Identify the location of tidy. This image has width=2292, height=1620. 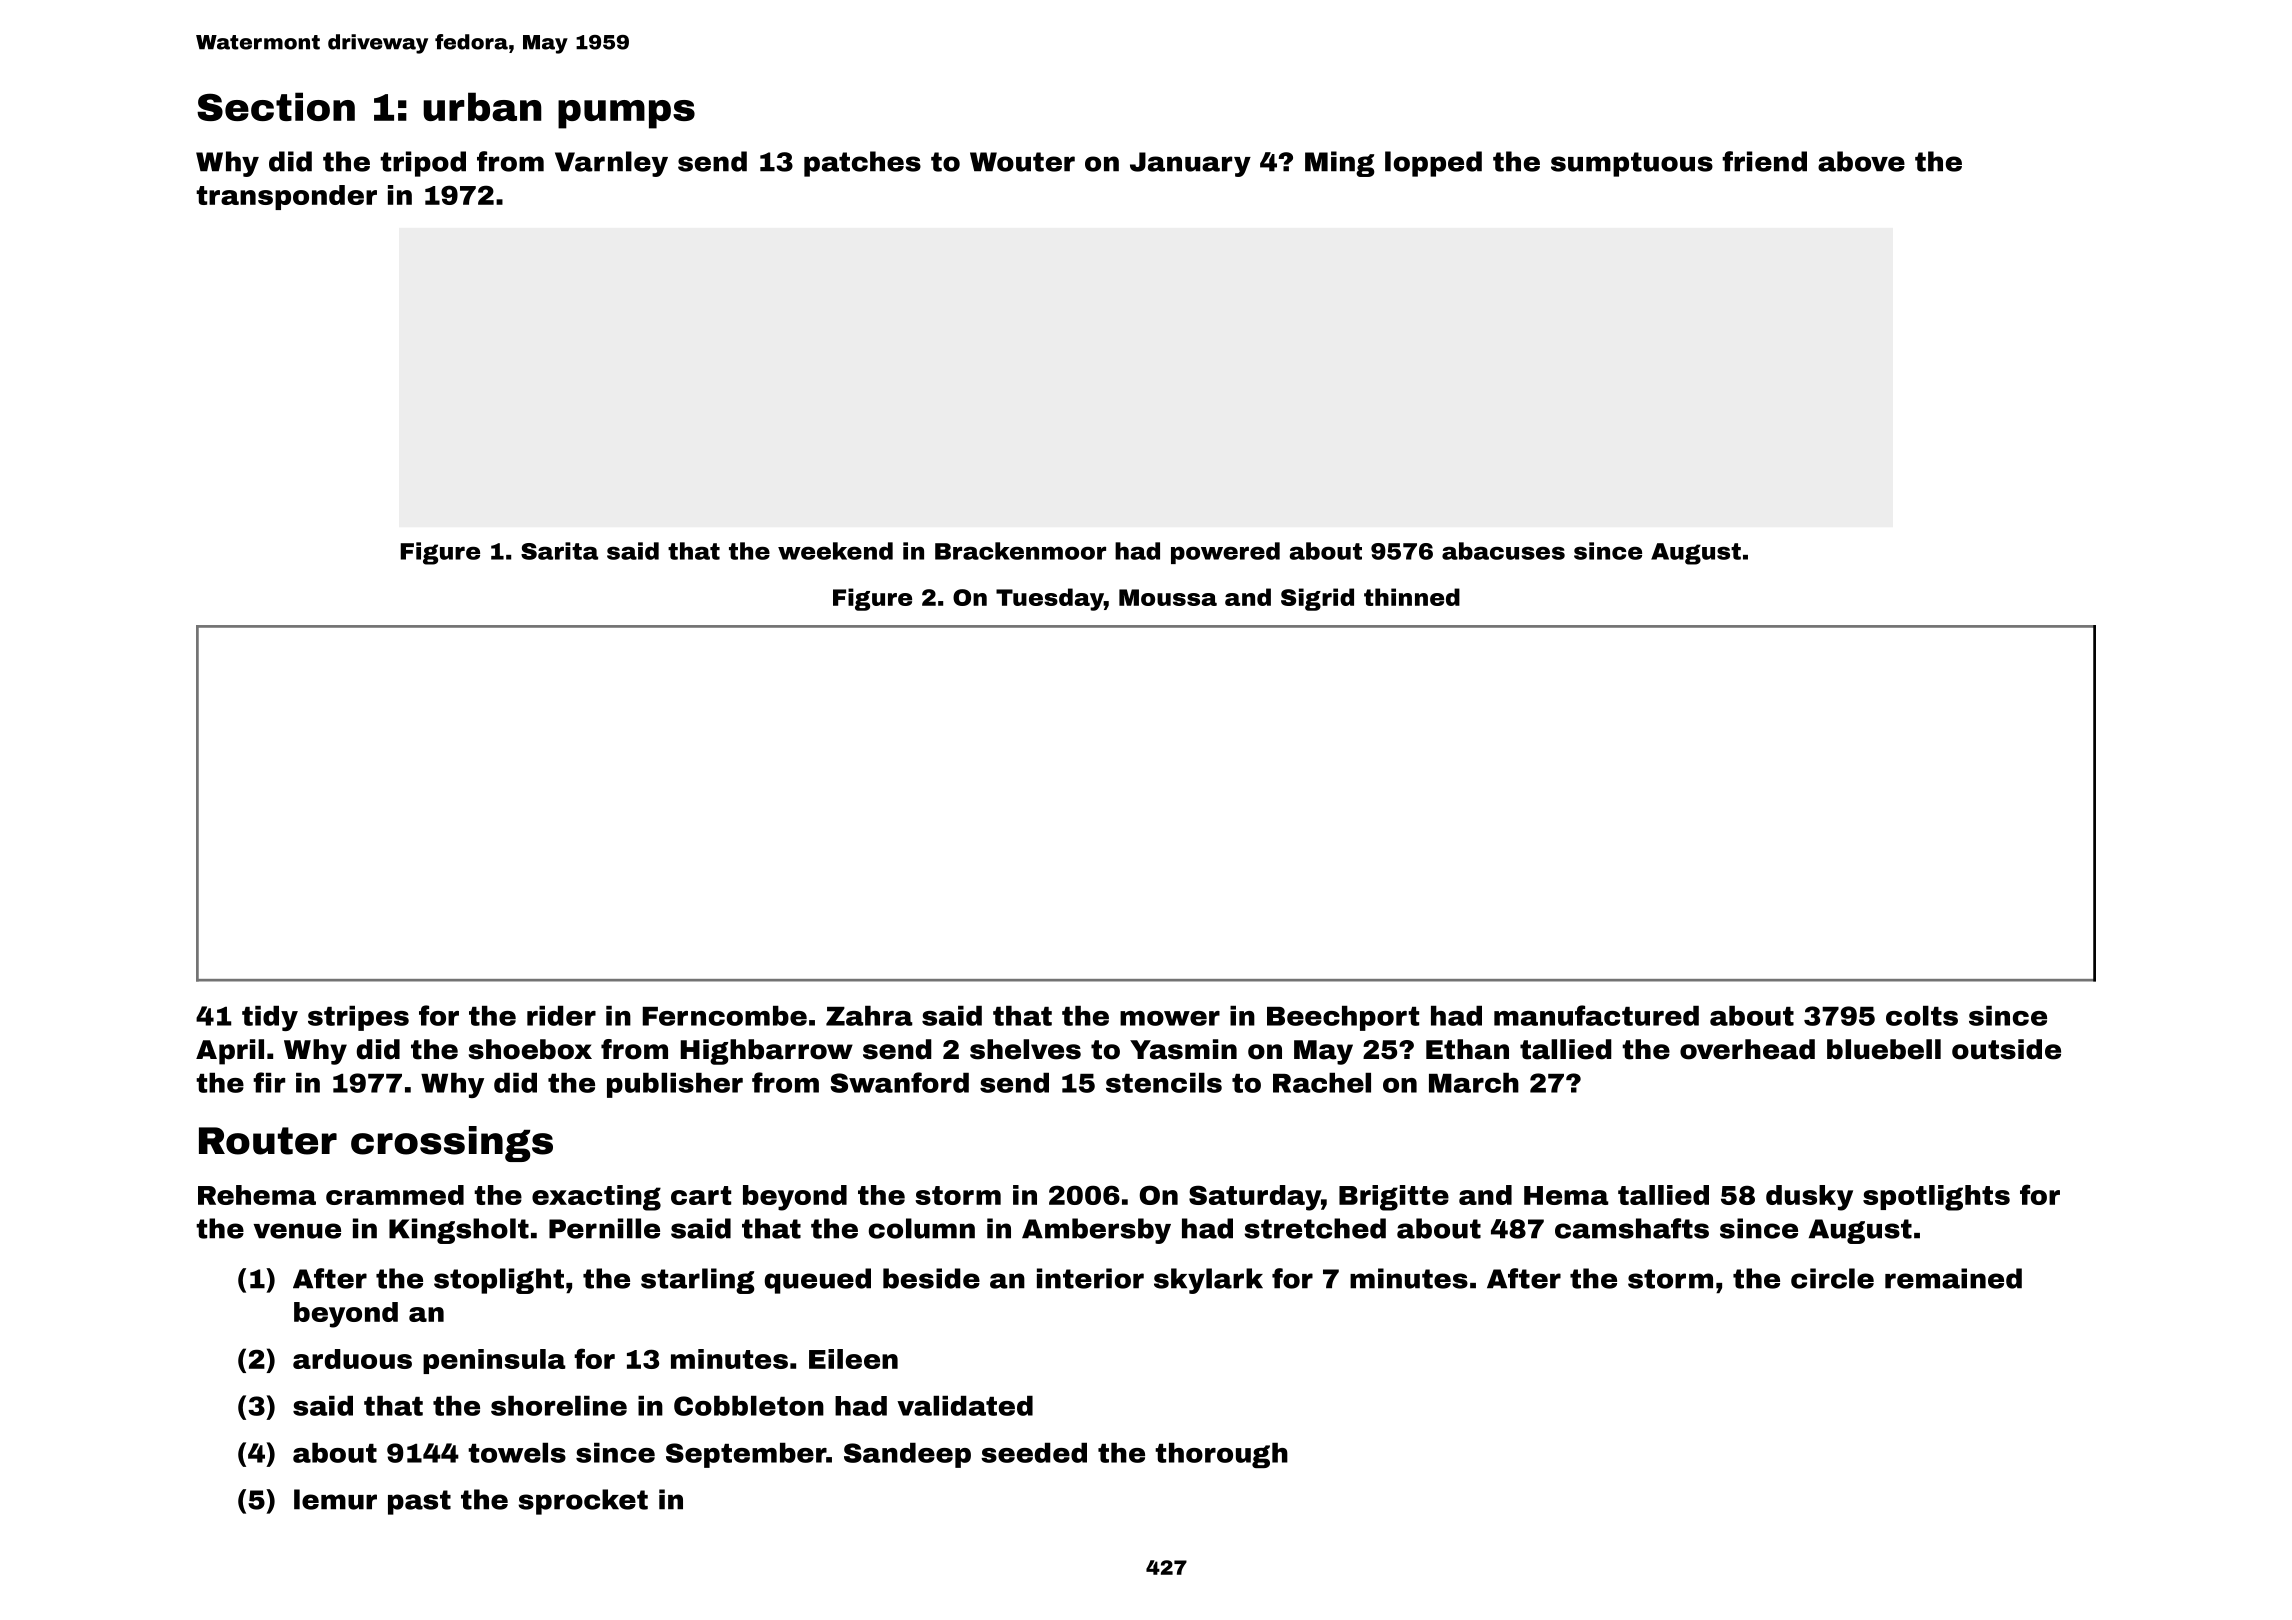
(270, 1018).
